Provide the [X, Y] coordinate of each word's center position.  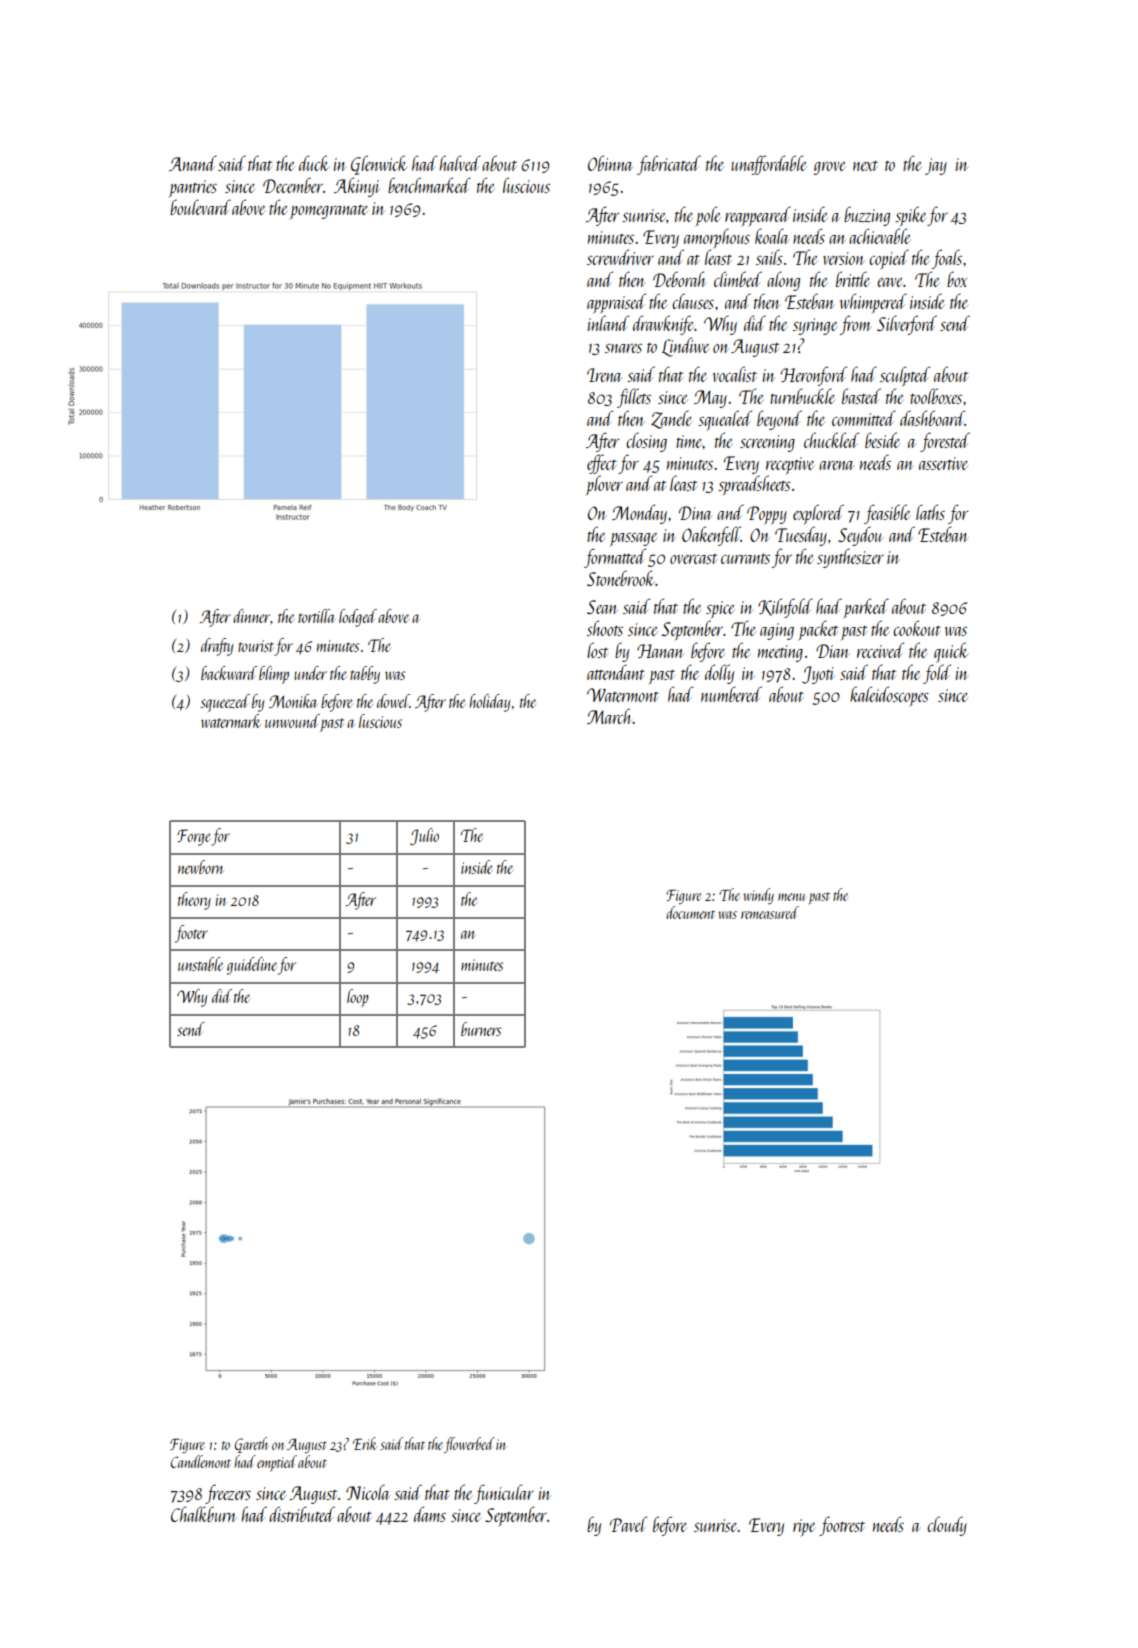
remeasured [770, 912]
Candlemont [201, 1461]
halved [460, 163]
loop [357, 998]
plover [604, 485]
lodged [358, 618]
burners [481, 1029]
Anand [193, 163]
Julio [424, 837]
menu [791, 897]
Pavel [628, 1524]
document [690, 912]
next [865, 165]
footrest [842, 1526]
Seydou [860, 536]
